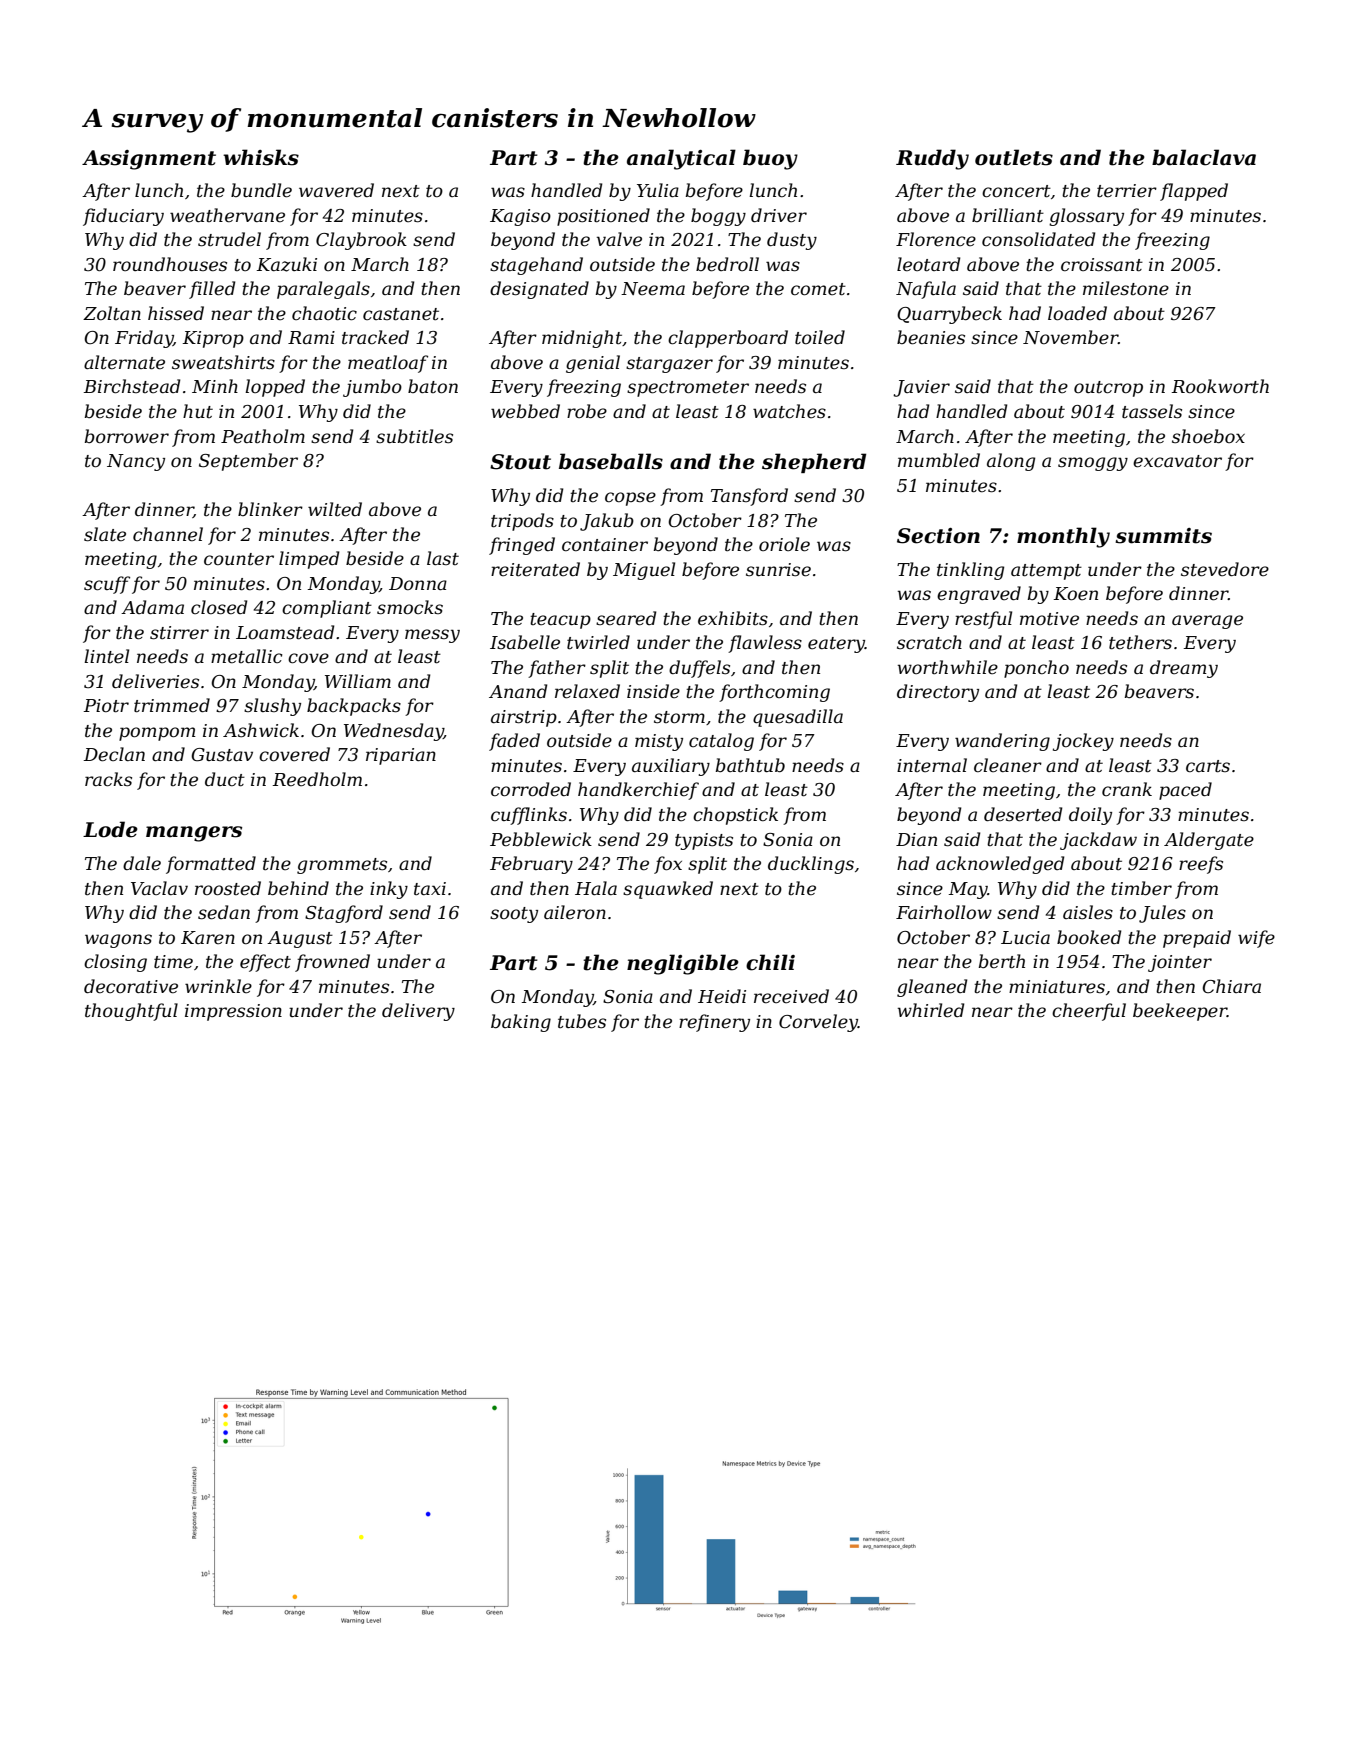 The width and height of the screenshot is (1360, 1760). I want to click on borrower, so click(127, 436).
